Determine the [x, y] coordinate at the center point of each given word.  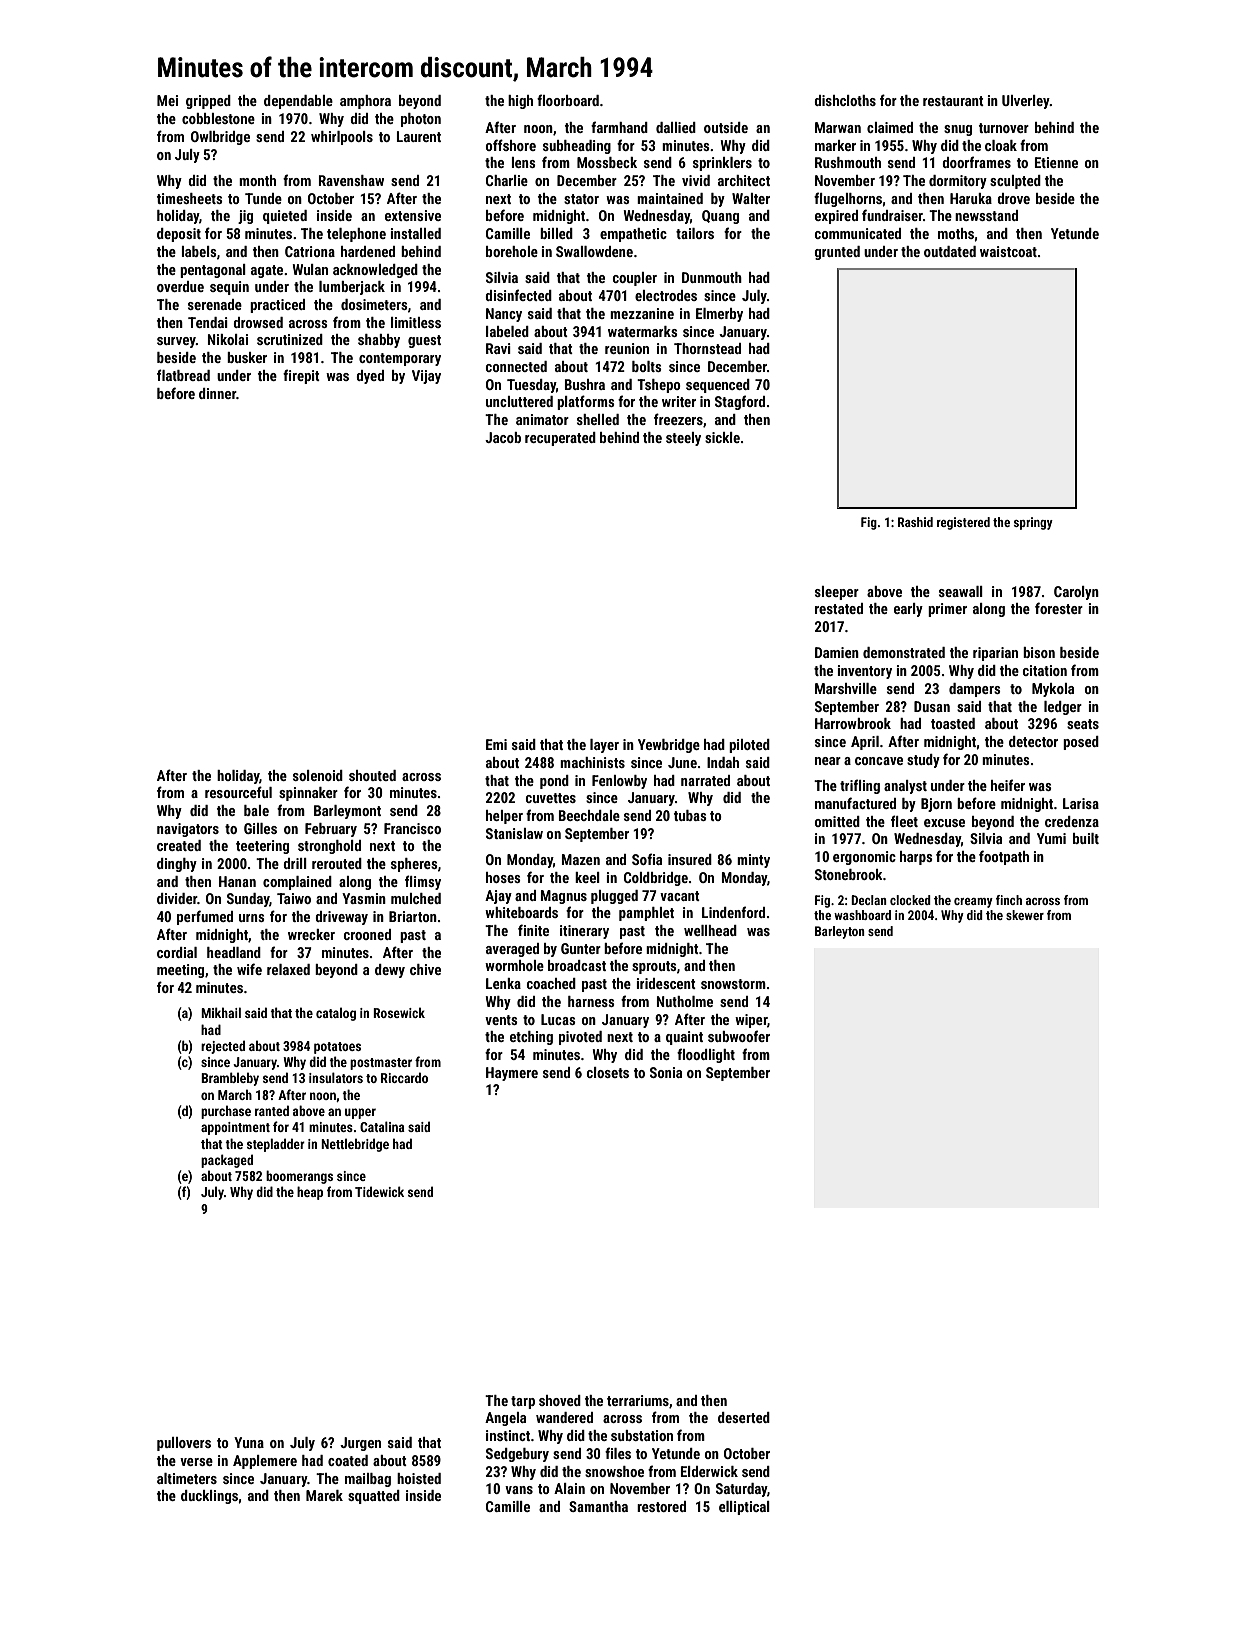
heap [310, 1193]
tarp [523, 1402]
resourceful [238, 792]
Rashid [915, 522]
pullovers [184, 1444]
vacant [680, 896]
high [520, 102]
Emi [496, 744]
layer [604, 746]
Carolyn [1076, 593]
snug [958, 130]
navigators [188, 830]
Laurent [419, 136]
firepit [301, 376]
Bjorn [936, 805]
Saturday [741, 1490]
